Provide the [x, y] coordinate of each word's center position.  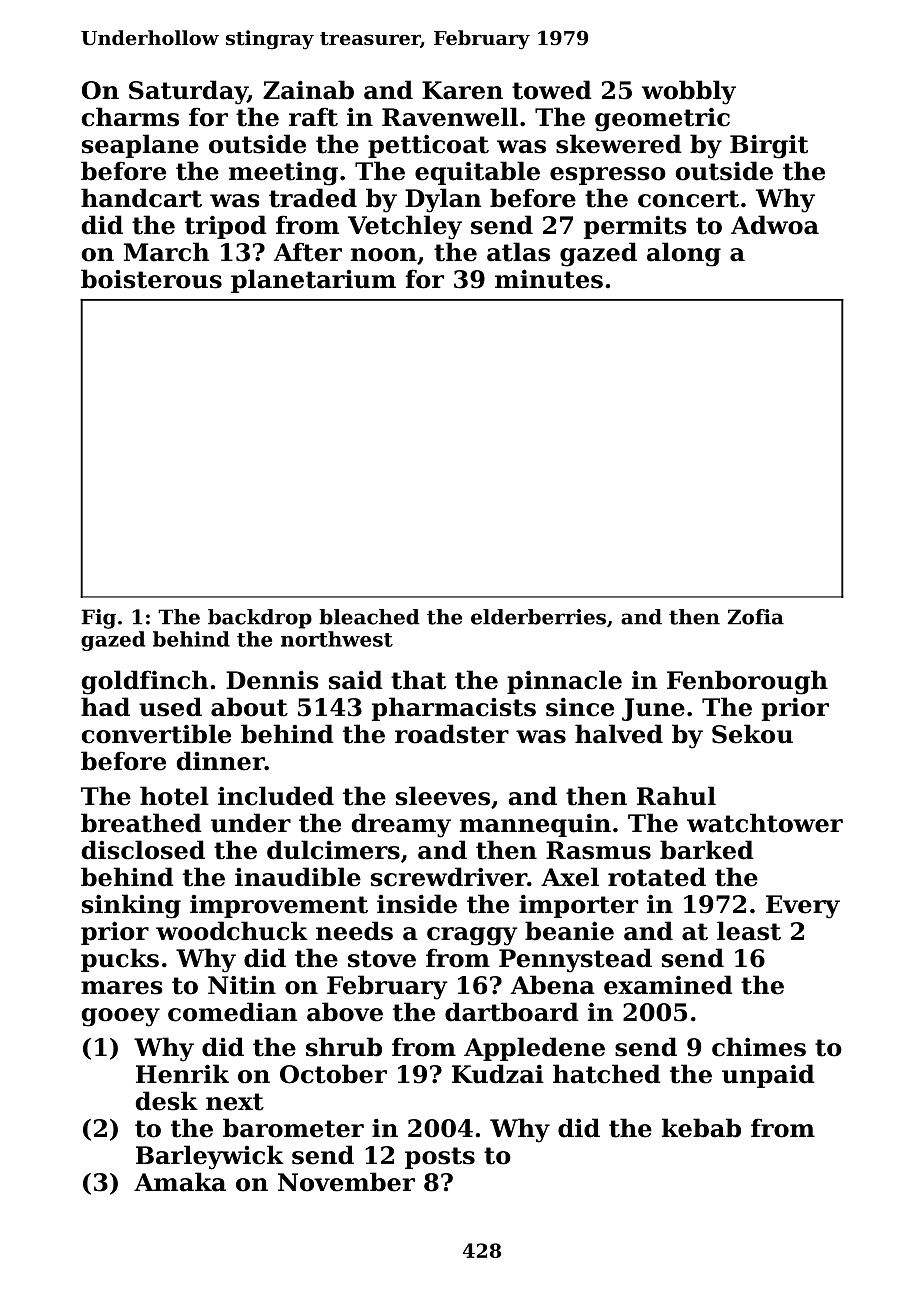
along [684, 254]
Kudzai [498, 1074]
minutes [549, 279]
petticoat [428, 146]
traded [313, 198]
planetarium [313, 281]
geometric [662, 119]
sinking [131, 906]
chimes [759, 1047]
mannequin [535, 825]
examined [668, 985]
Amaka [180, 1182]
